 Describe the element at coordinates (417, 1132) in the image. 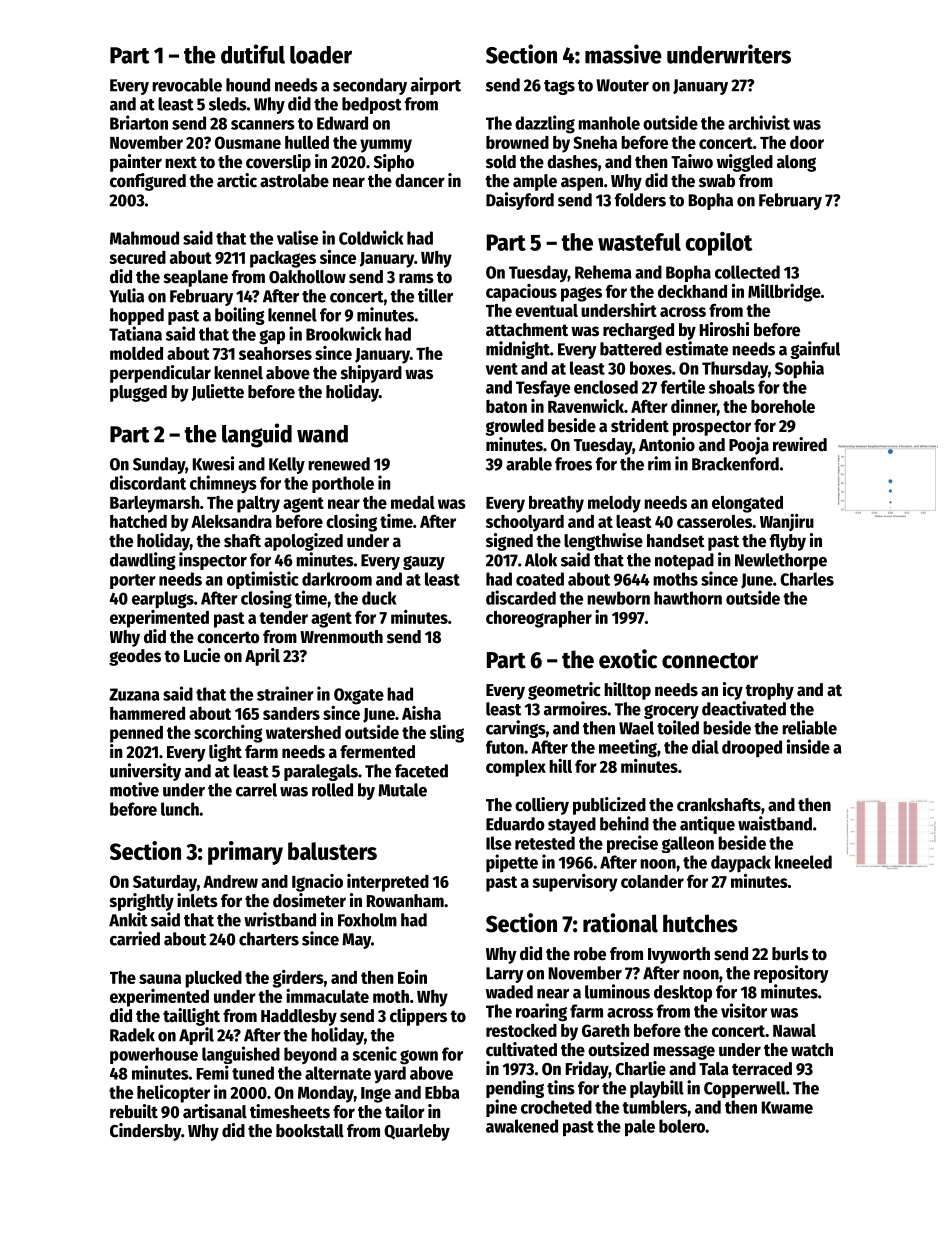

I see `Quarleby` at that location.
